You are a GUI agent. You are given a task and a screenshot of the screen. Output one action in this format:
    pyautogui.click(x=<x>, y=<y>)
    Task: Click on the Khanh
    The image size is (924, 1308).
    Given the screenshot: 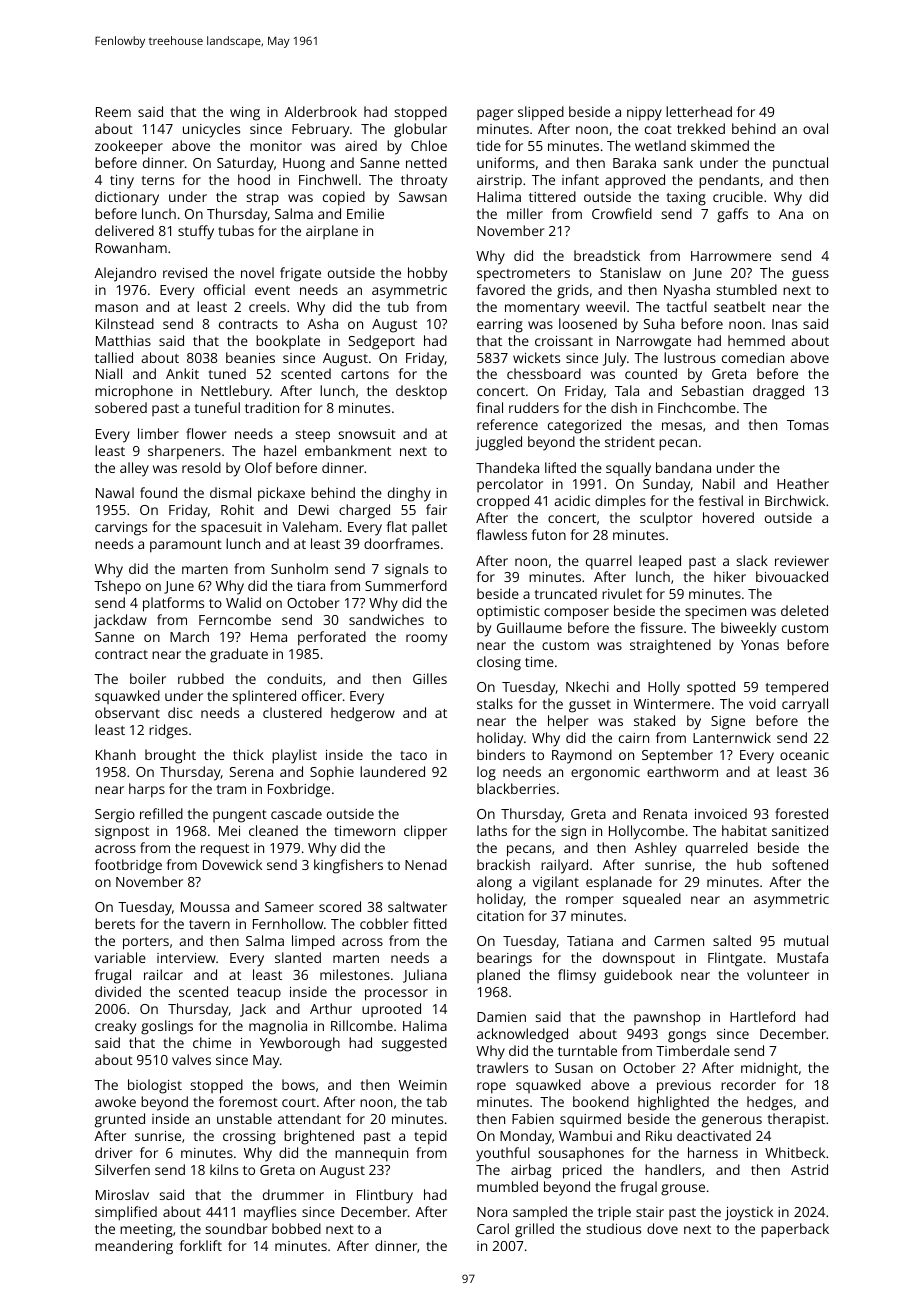 What is the action you would take?
    pyautogui.click(x=116, y=754)
